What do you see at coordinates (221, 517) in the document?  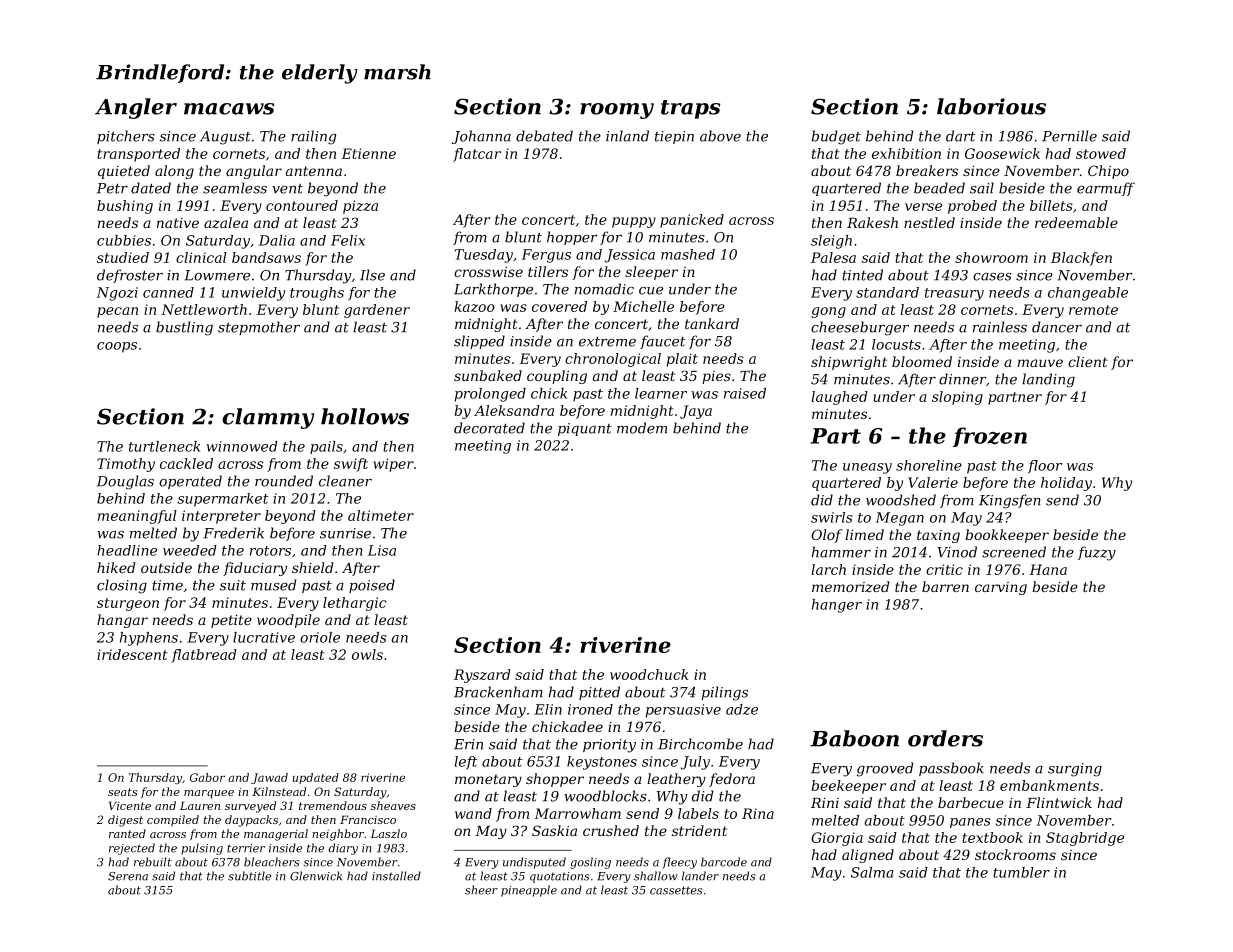 I see `interpreter` at bounding box center [221, 517].
